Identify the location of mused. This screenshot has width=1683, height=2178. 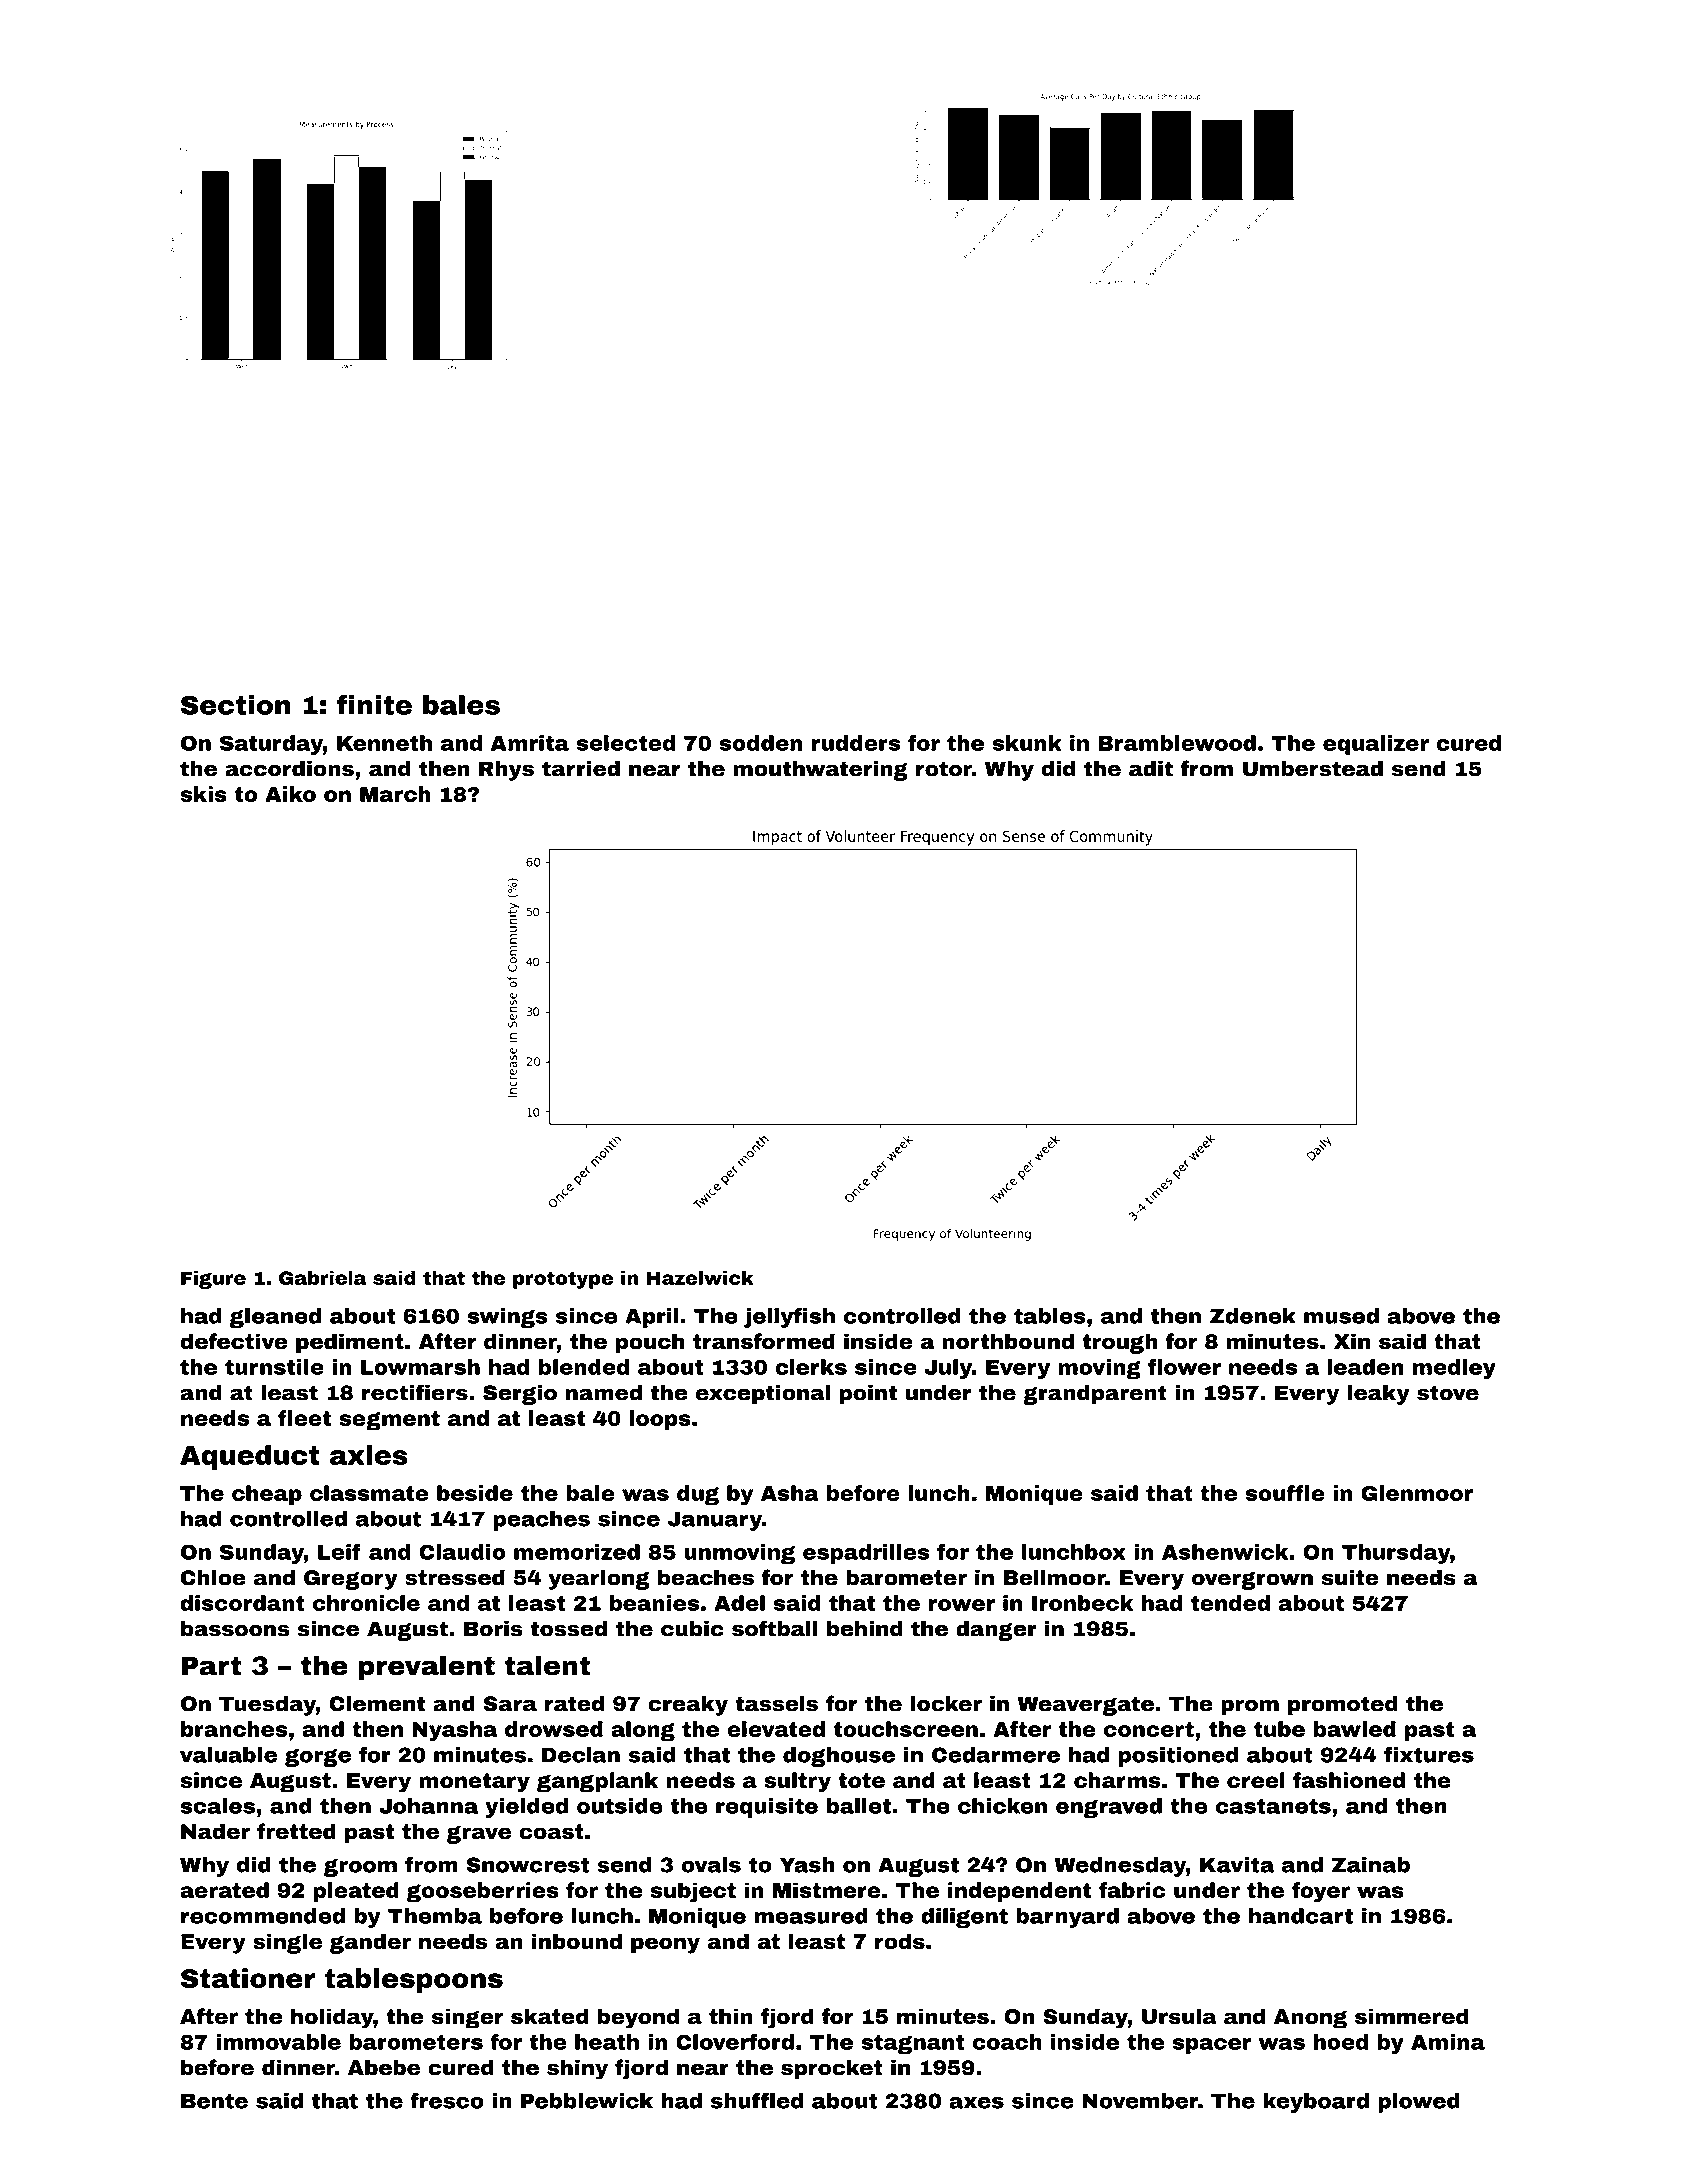
(1341, 1316).
